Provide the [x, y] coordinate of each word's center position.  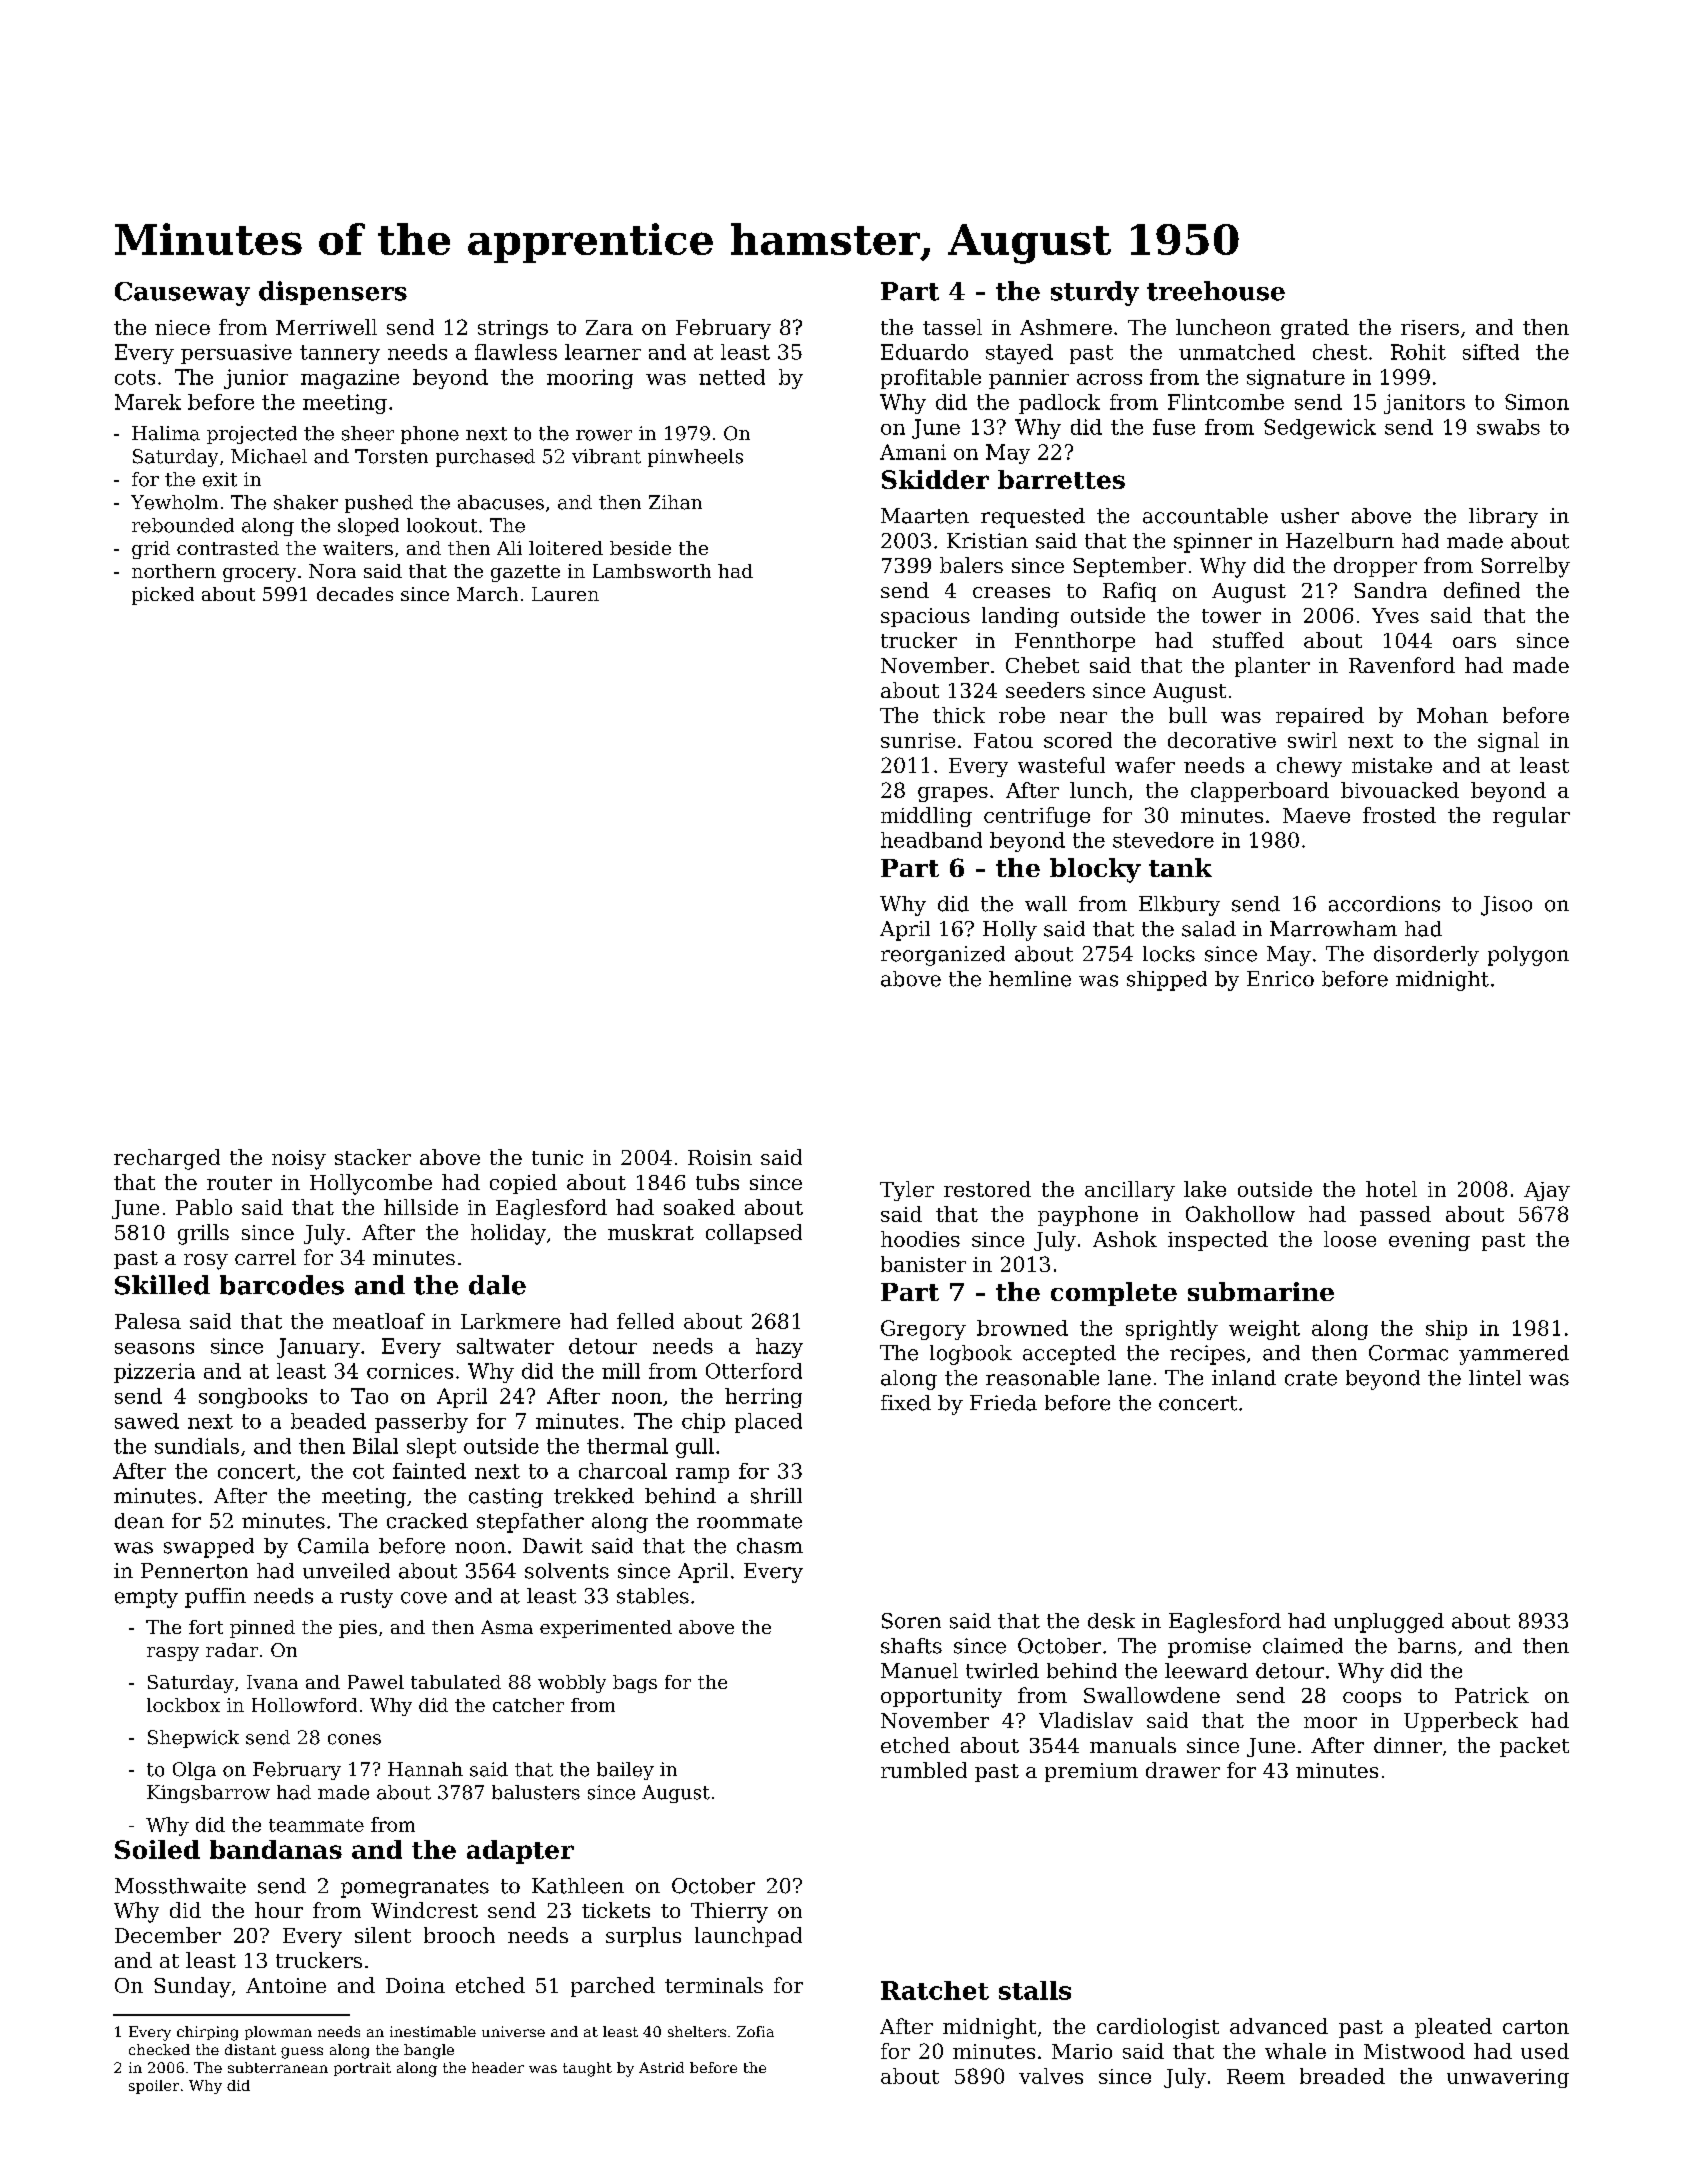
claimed [1303, 1646]
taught [587, 2069]
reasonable [1042, 1378]
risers [1430, 327]
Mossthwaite [180, 1886]
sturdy [1095, 293]
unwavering [1508, 2078]
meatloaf [379, 1321]
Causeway [182, 294]
